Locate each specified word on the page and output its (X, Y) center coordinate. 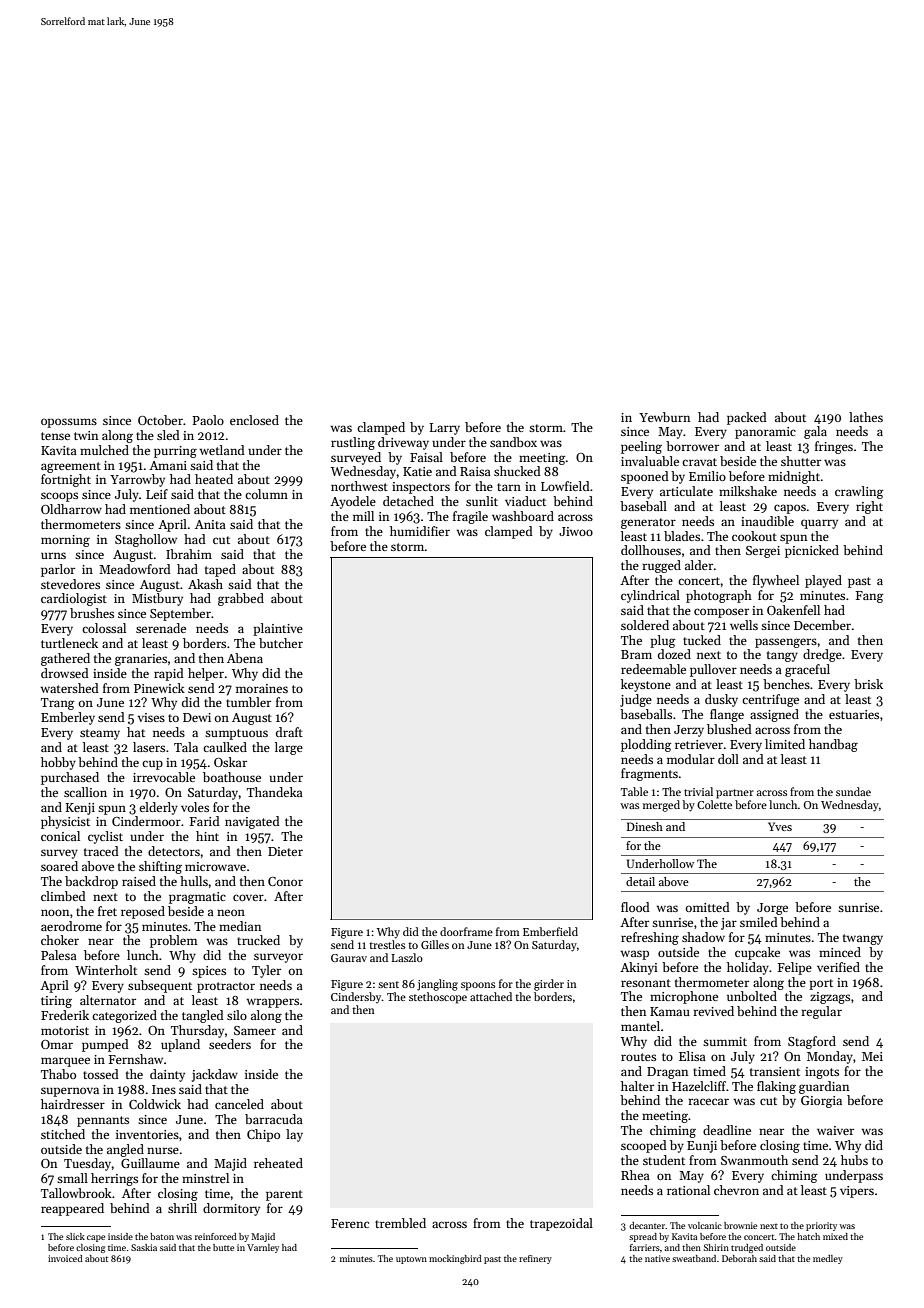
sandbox (513, 442)
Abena (245, 658)
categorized (124, 1016)
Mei (872, 1056)
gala (815, 432)
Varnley (263, 1248)
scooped (644, 1146)
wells (744, 625)
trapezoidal (561, 1224)
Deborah (739, 1258)
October (160, 420)
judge (636, 700)
